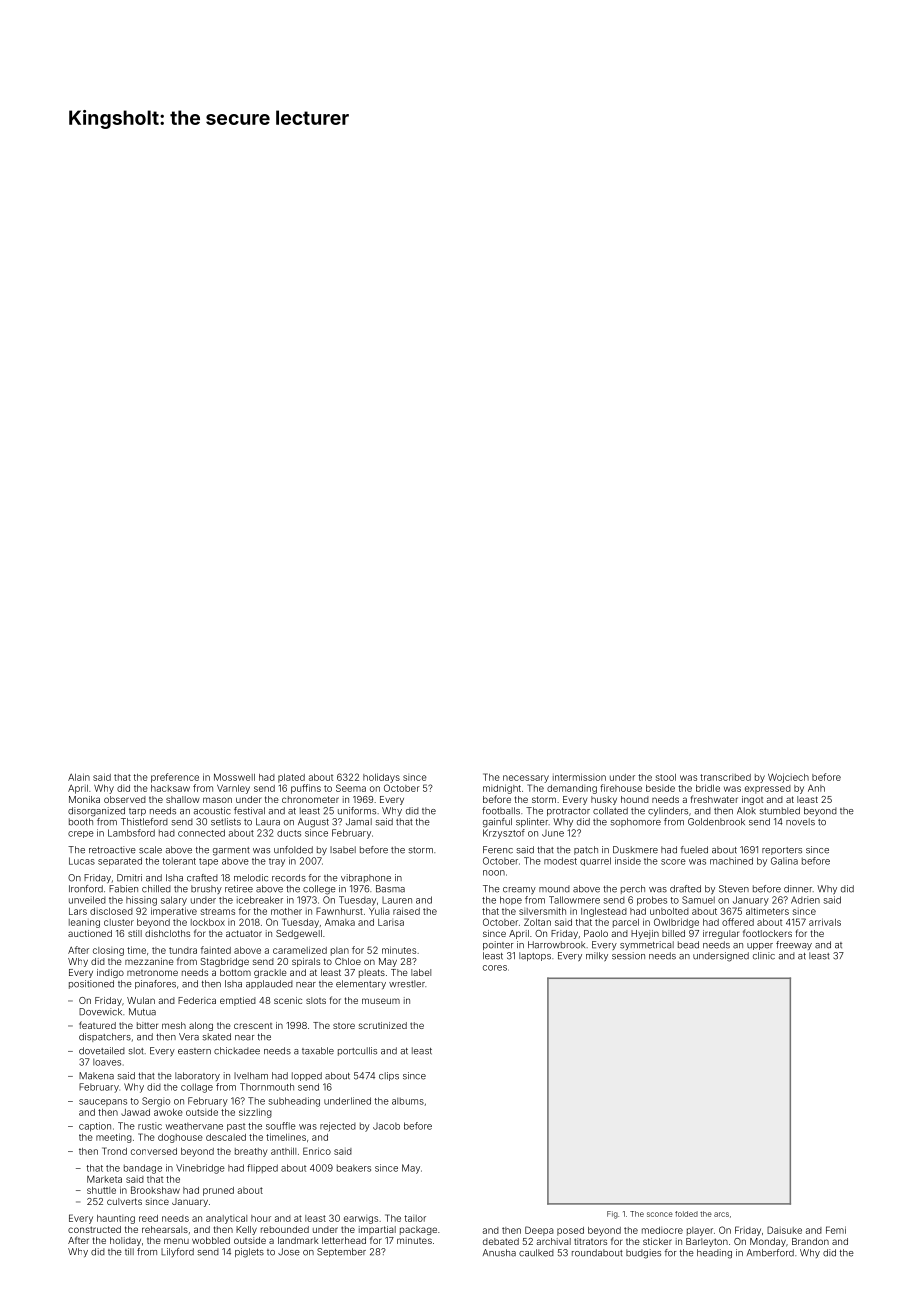 The height and width of the screenshot is (1308, 924). I want to click on hacksaw, so click(170, 788).
